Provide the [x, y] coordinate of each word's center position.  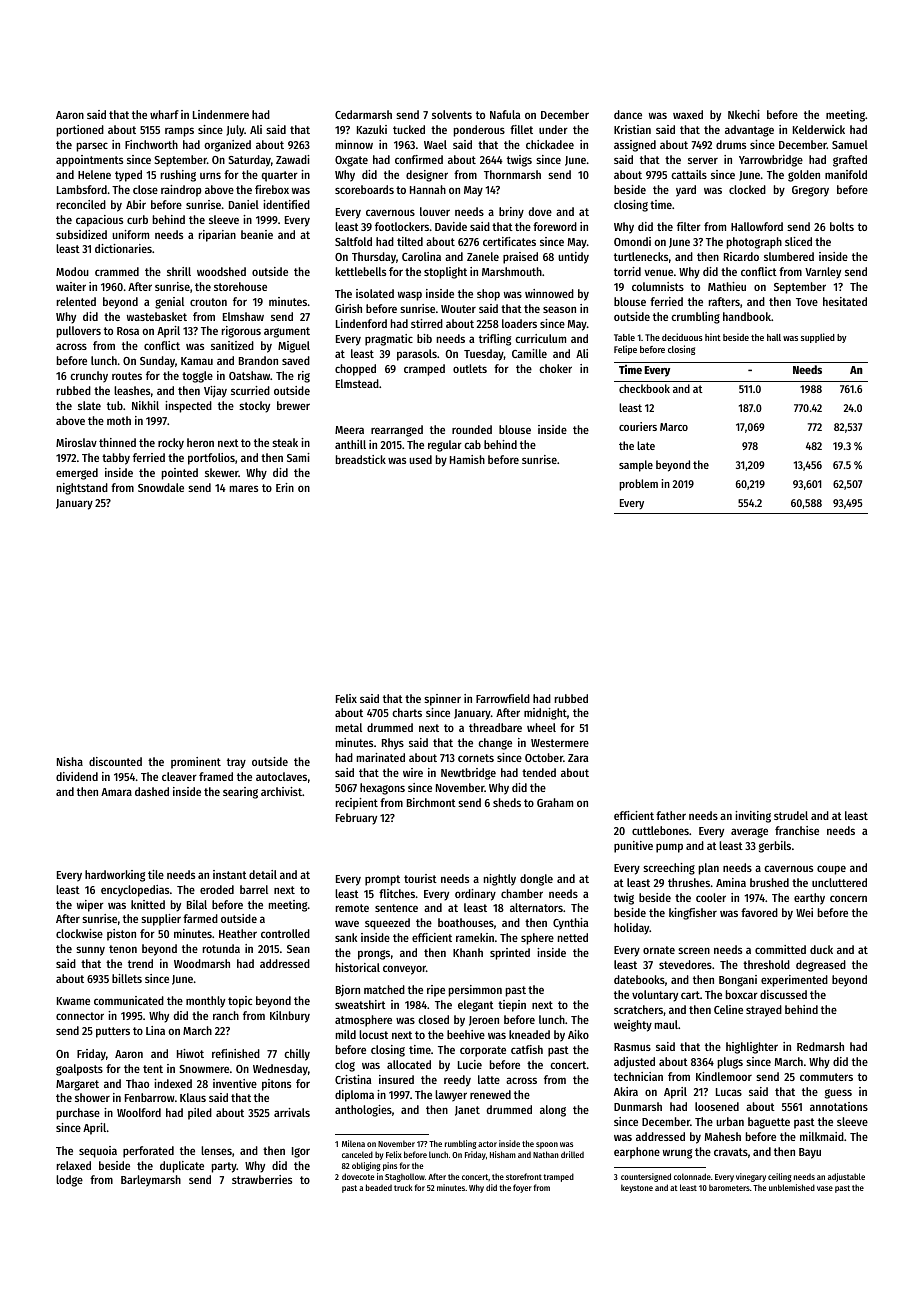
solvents [452, 114]
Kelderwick [819, 129]
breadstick [361, 459]
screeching [669, 869]
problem [638, 485]
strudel [791, 815]
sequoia [98, 1152]
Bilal [197, 904]
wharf [164, 114]
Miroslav [76, 442]
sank [346, 937]
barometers [729, 1187]
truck [403, 1187]
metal [349, 727]
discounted [115, 761]
